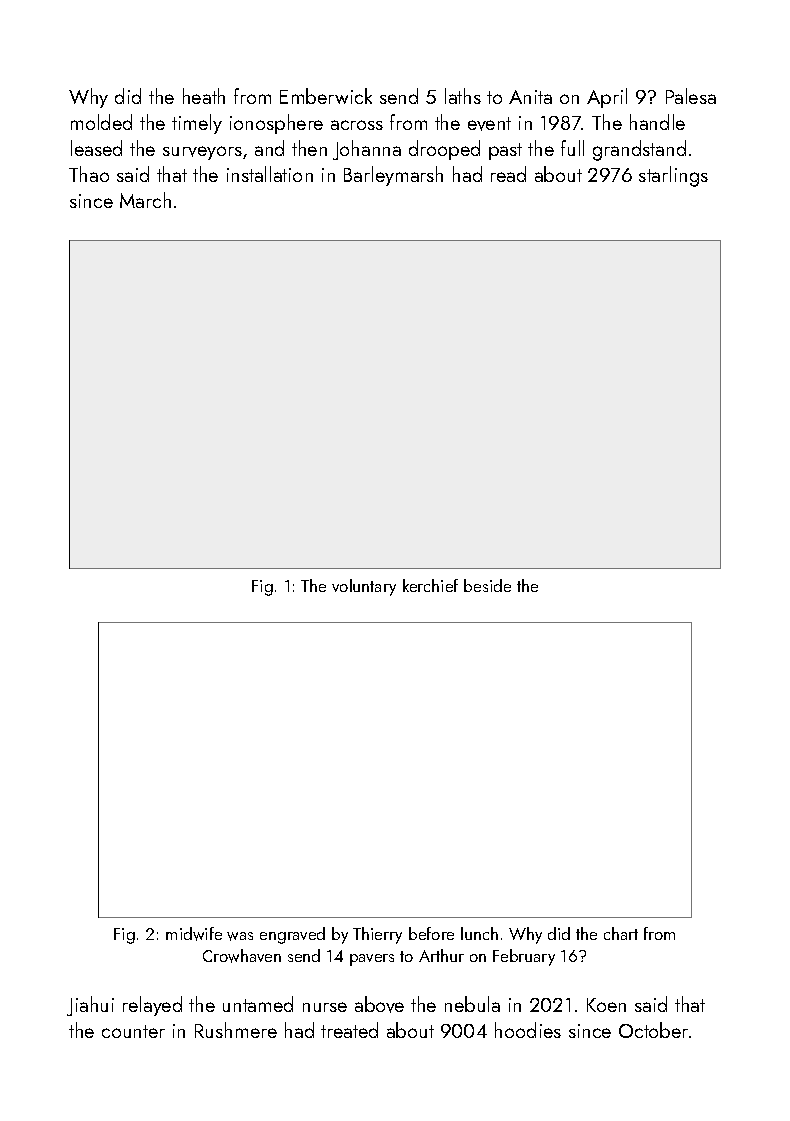 The width and height of the screenshot is (790, 1121). I want to click on kerchief, so click(430, 585).
